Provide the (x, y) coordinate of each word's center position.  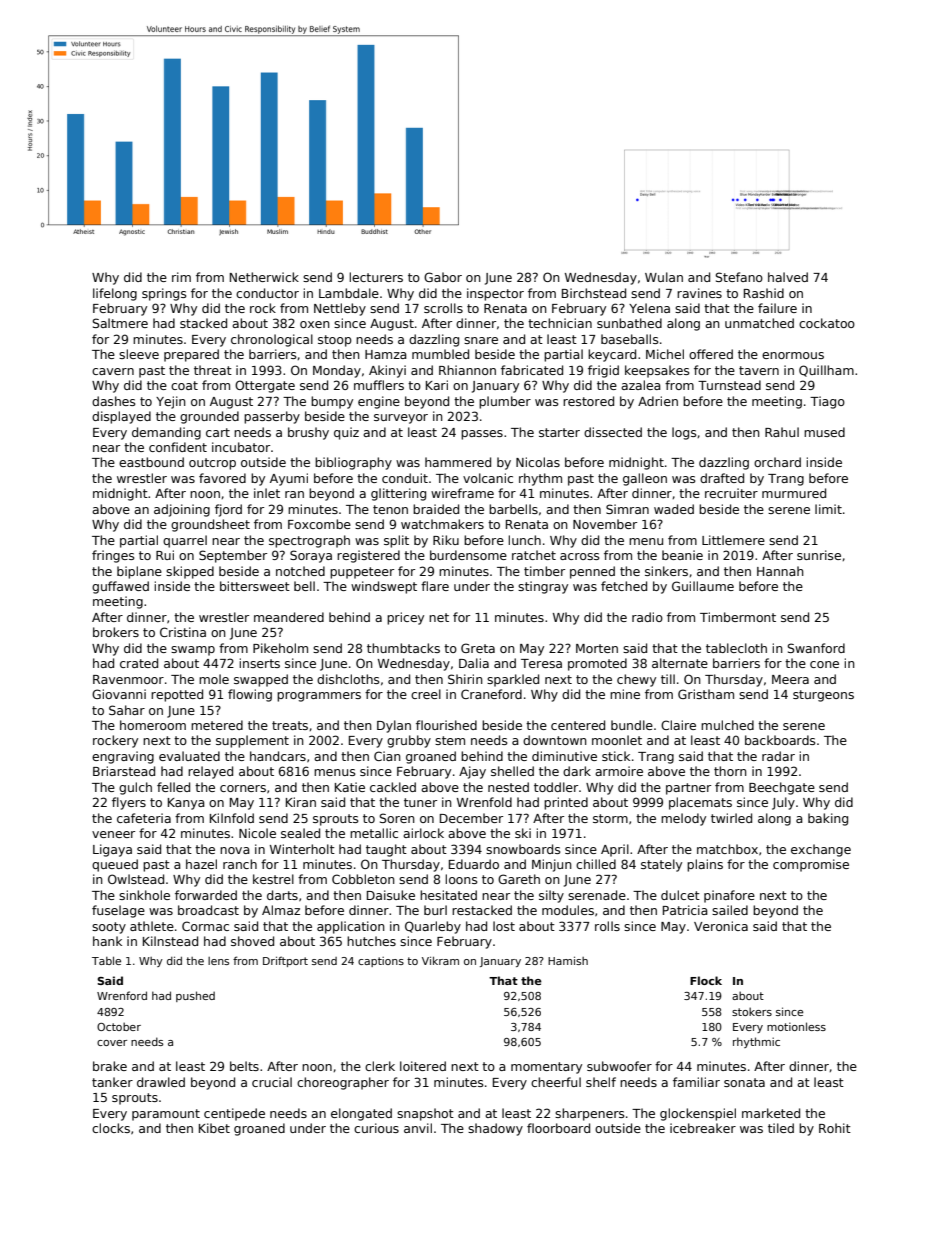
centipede (234, 1114)
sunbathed (629, 323)
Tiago (827, 402)
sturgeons (823, 696)
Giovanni (119, 694)
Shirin (465, 679)
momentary (546, 1068)
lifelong (115, 294)
